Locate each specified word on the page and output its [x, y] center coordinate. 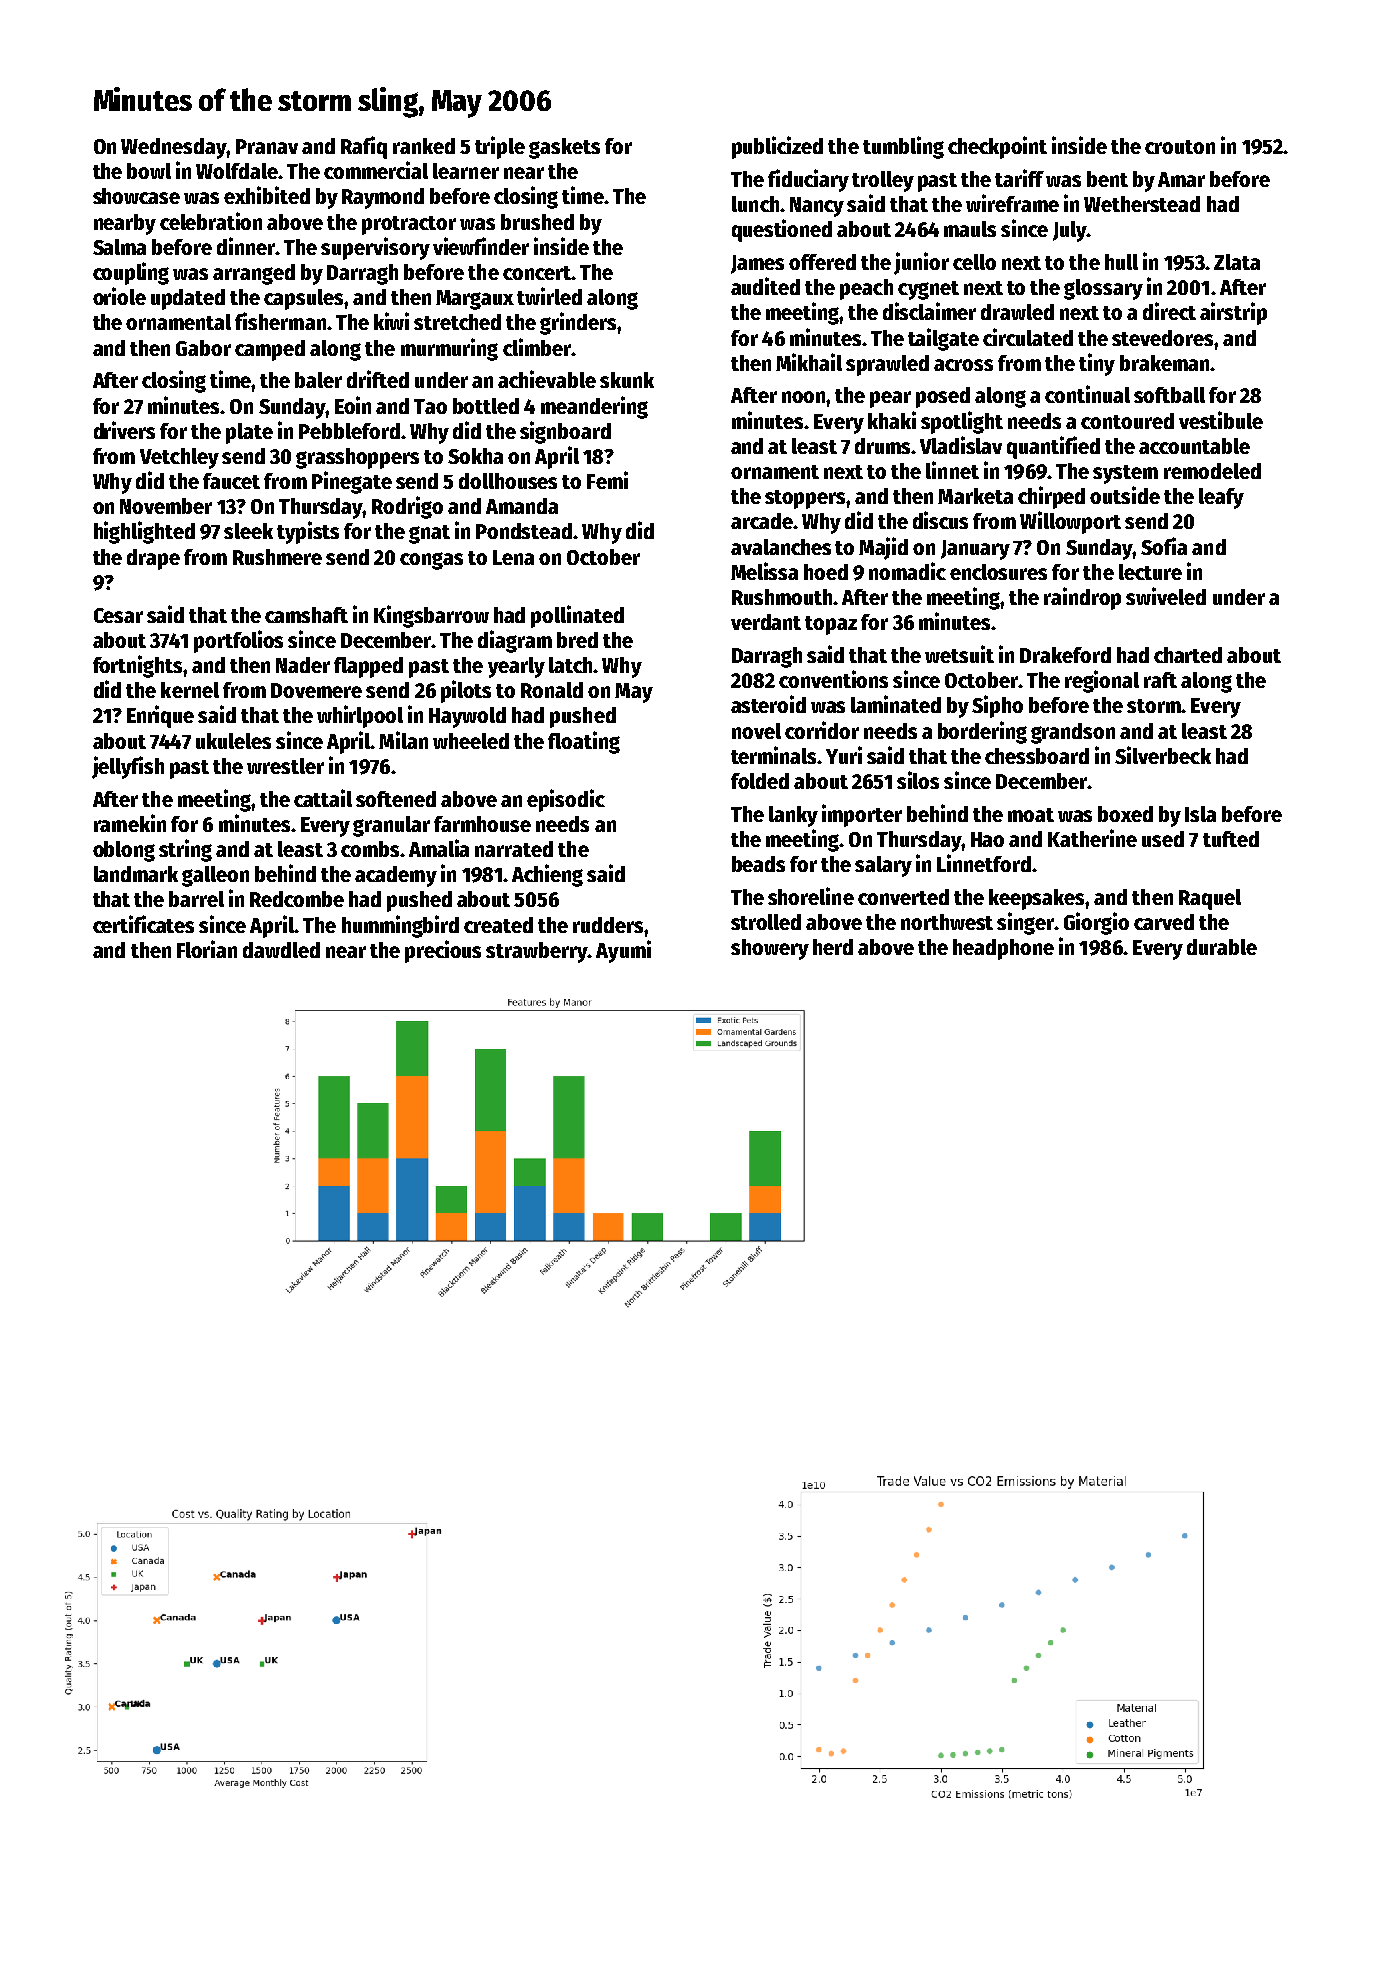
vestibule [1221, 420]
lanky [793, 816]
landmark [136, 874]
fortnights [137, 666]
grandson [1073, 733]
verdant [766, 622]
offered [822, 262]
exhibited [267, 195]
